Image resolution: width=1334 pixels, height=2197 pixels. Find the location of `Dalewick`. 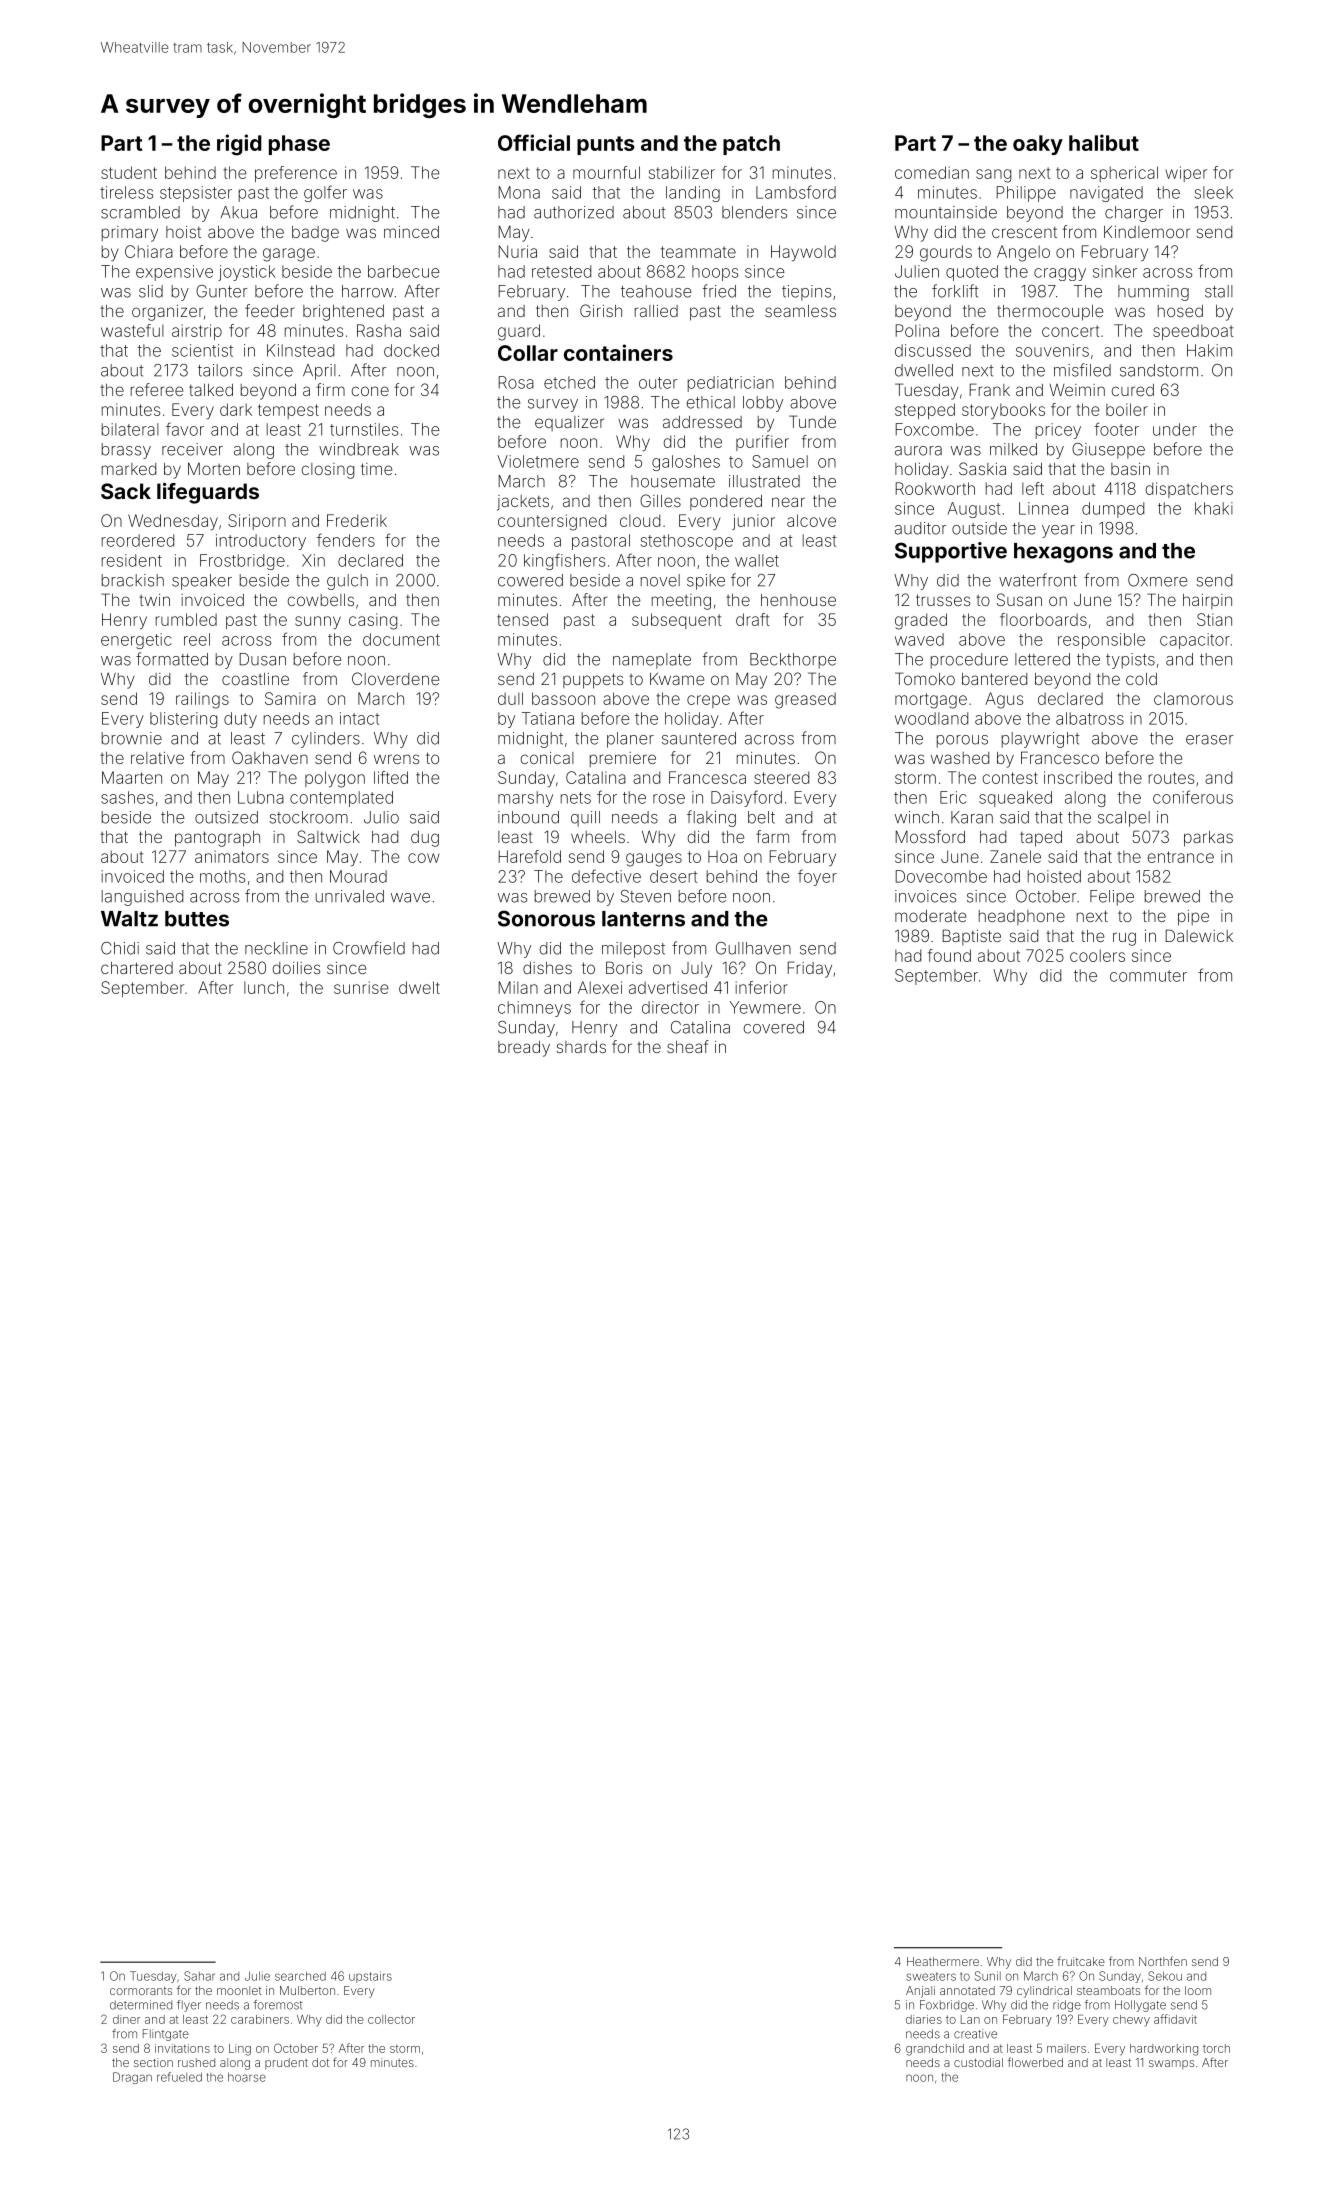

Dalewick is located at coordinates (1199, 935).
